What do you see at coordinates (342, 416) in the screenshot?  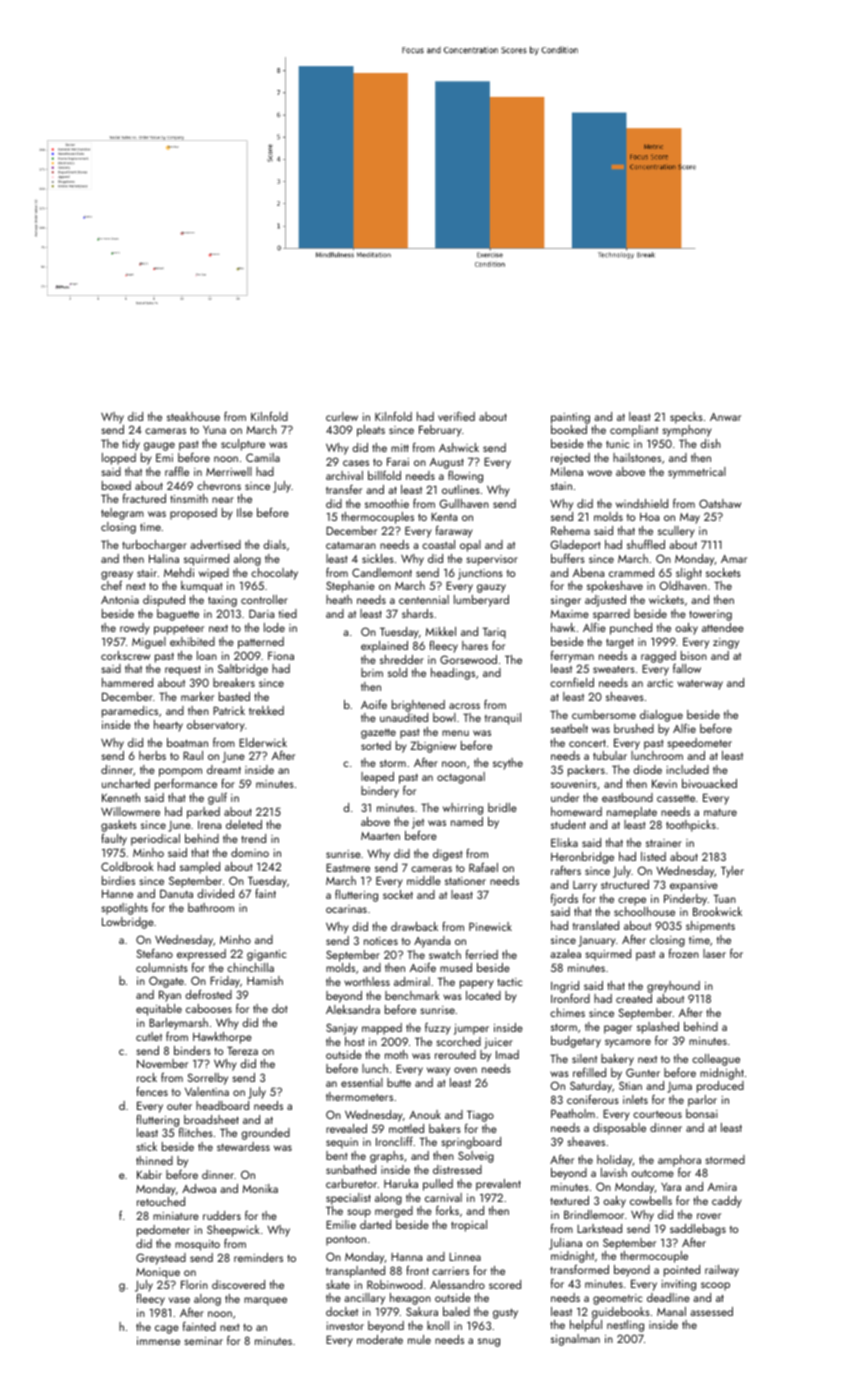 I see `curlew` at bounding box center [342, 416].
